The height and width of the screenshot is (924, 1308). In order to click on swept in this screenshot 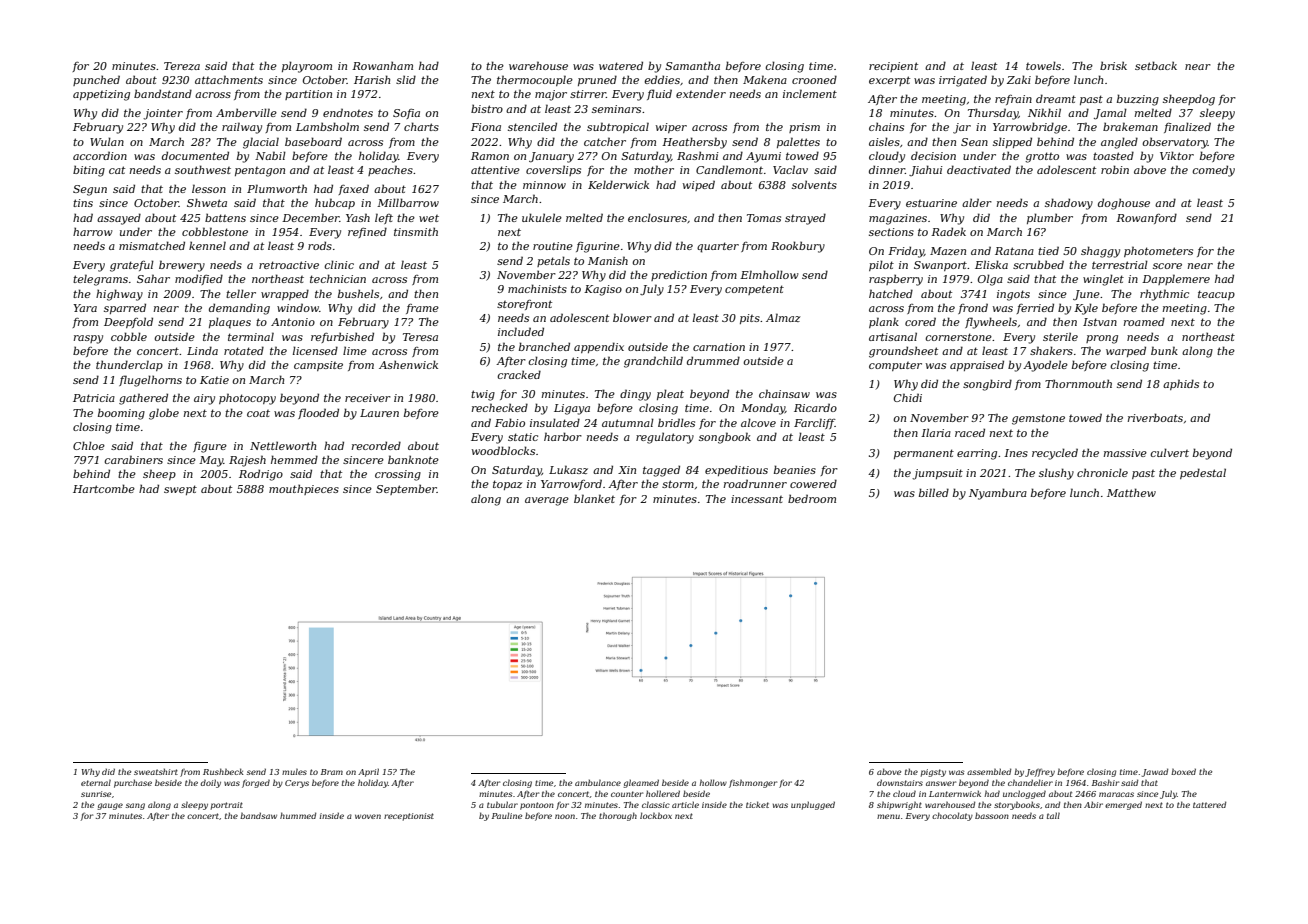, I will do `click(180, 490)`.
